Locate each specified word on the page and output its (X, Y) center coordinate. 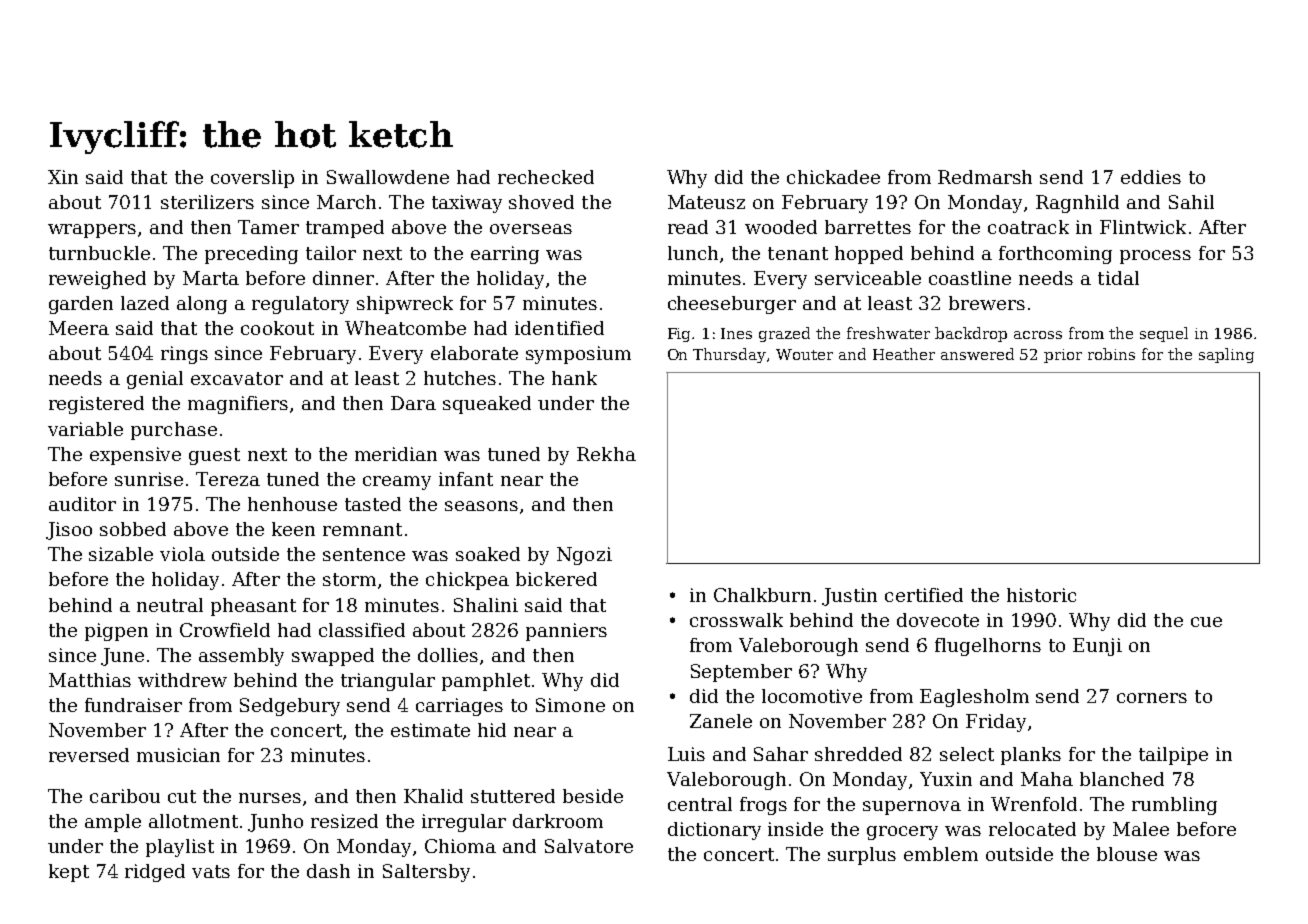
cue (1206, 622)
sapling (1226, 355)
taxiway (467, 204)
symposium (578, 355)
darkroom (558, 821)
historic (1041, 595)
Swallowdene (388, 177)
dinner (343, 278)
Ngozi (584, 556)
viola (182, 554)
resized (344, 821)
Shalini (486, 605)
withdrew (182, 680)
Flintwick (1143, 227)
